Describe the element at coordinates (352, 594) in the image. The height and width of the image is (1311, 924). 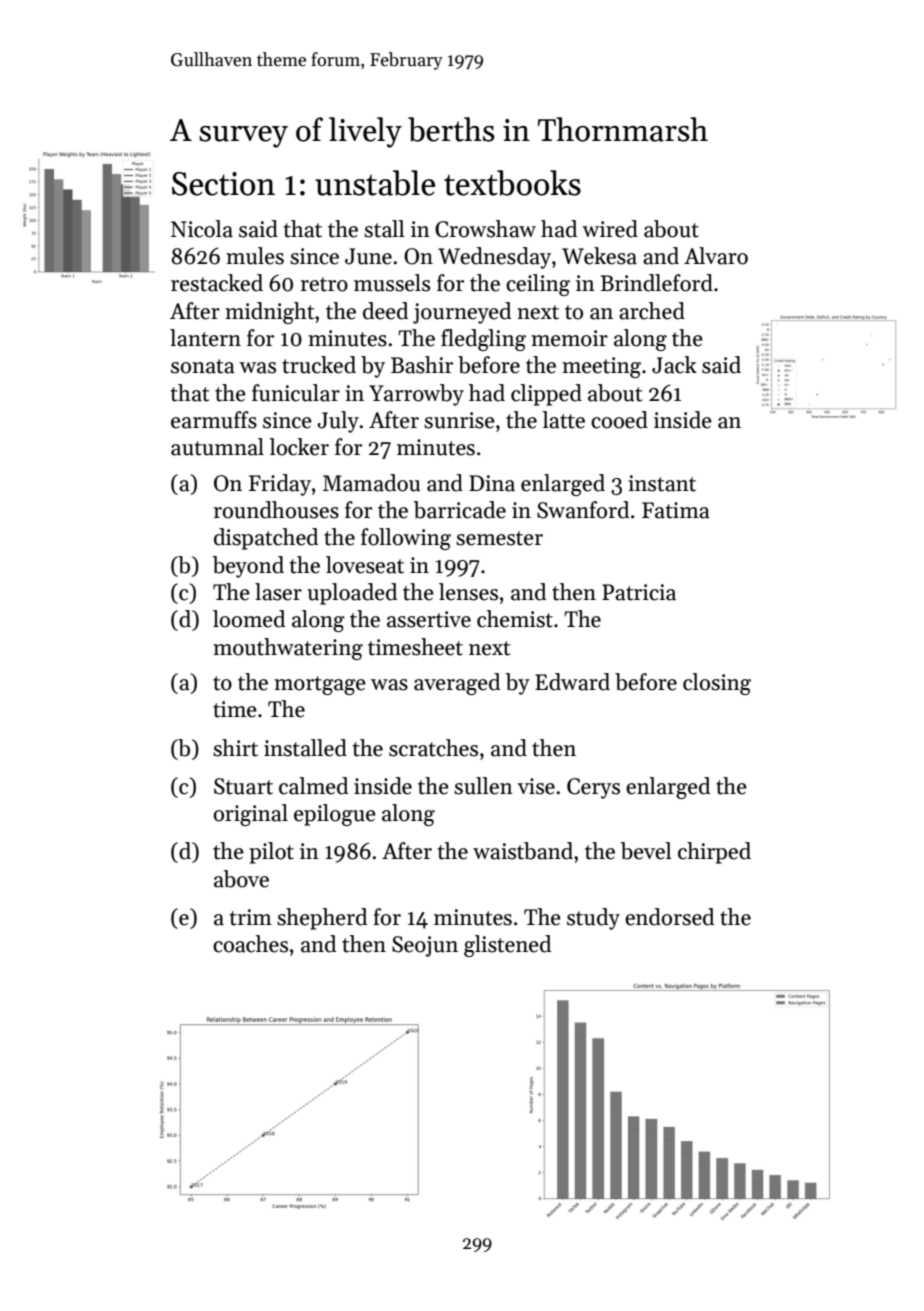
I see `uploaded` at that location.
